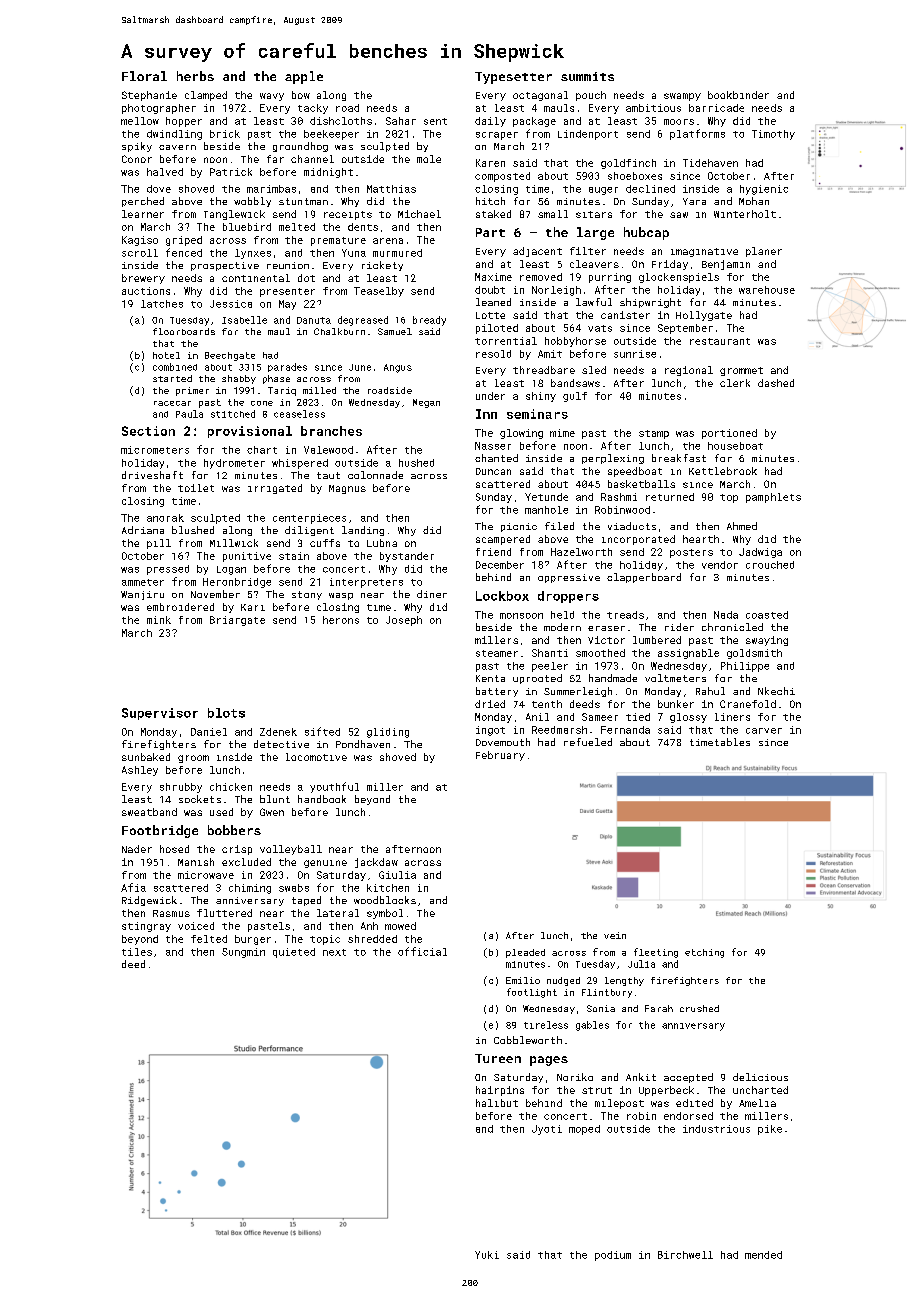 This document has width=924, height=1308. I want to click on podium, so click(613, 1256).
